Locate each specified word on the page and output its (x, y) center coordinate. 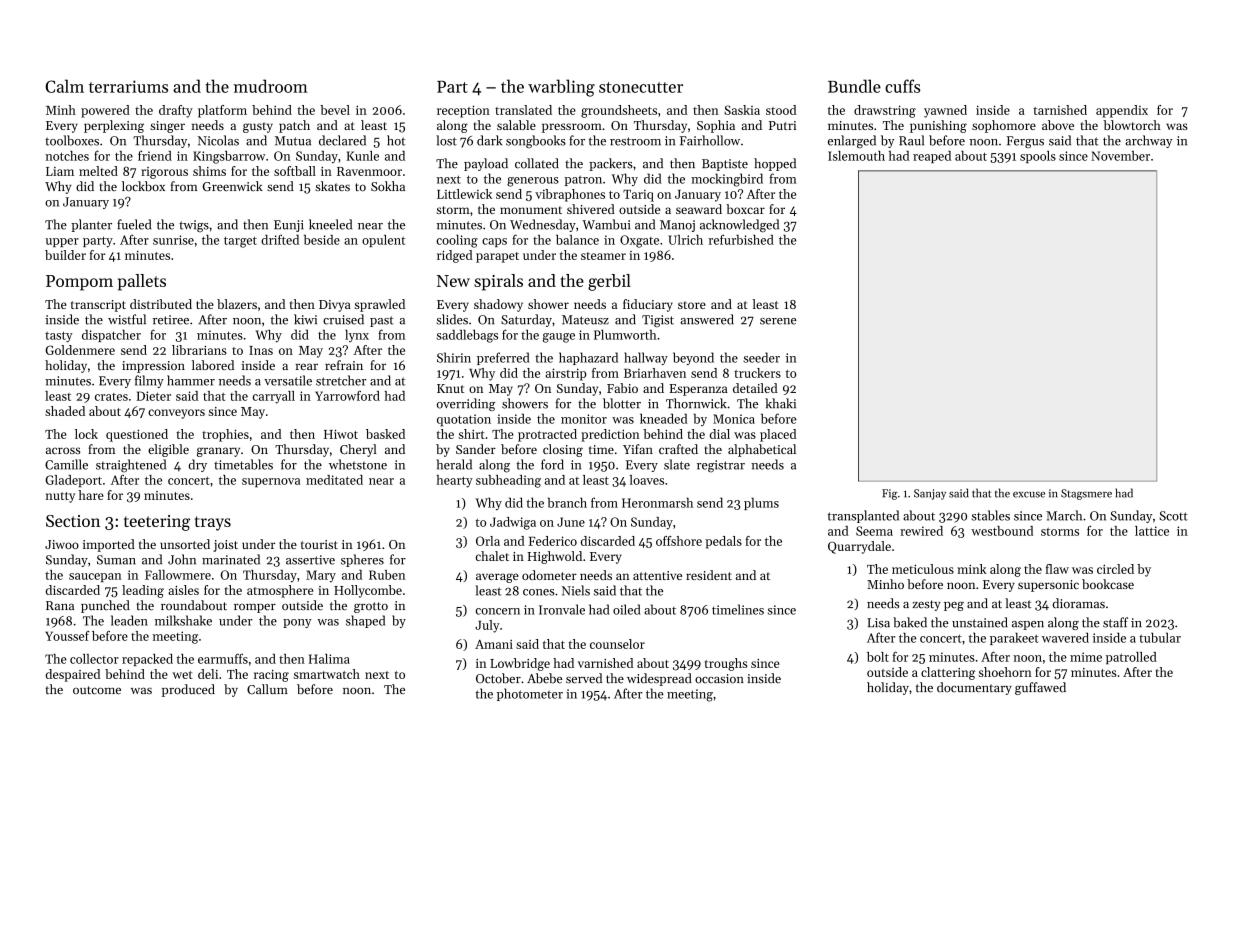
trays (213, 523)
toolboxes (72, 140)
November (1120, 156)
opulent (383, 241)
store (692, 305)
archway (1149, 141)
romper (255, 608)
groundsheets (619, 111)
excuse (1029, 495)
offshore (679, 541)
